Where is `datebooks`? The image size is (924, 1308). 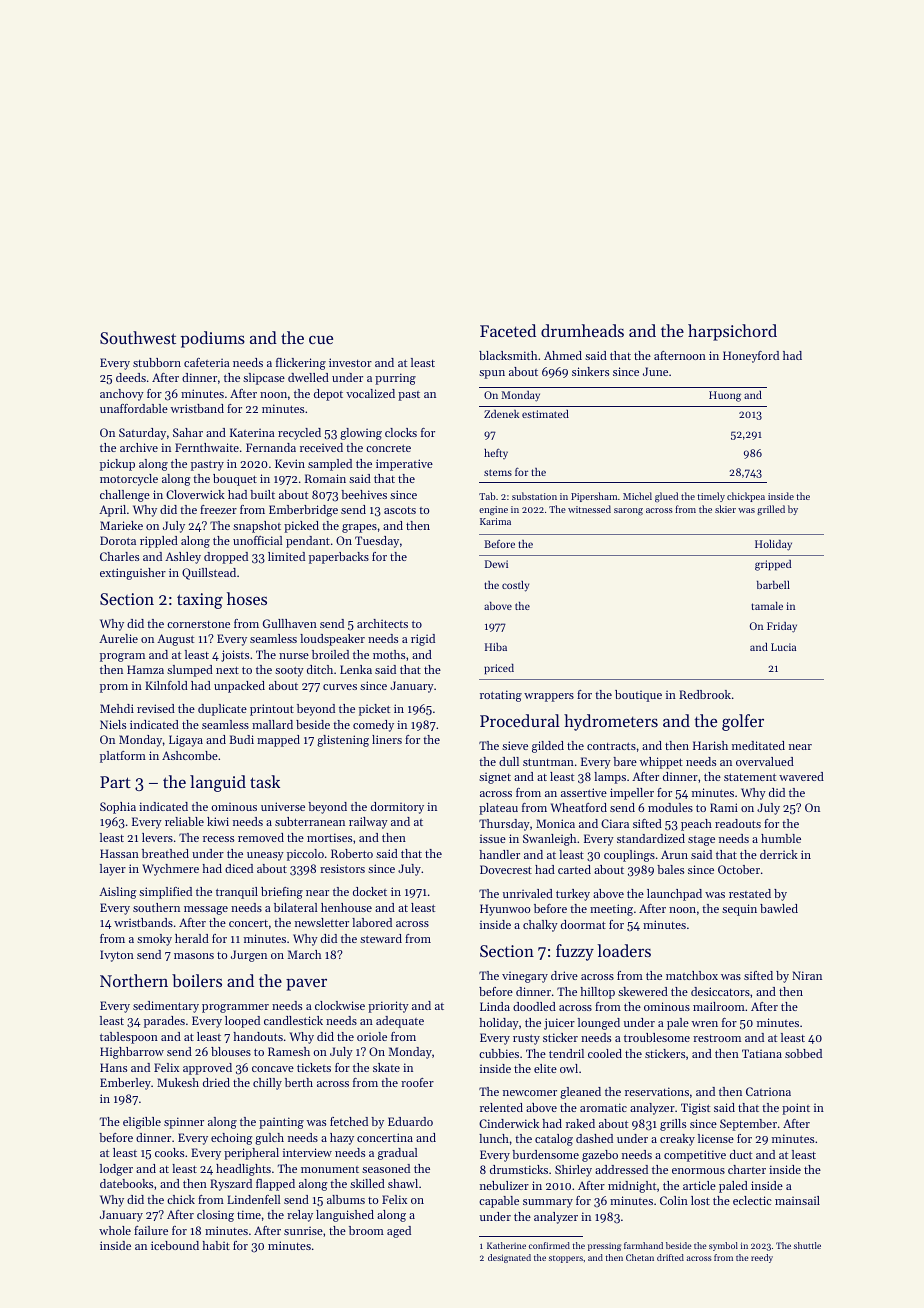 datebooks is located at coordinates (126, 1183).
